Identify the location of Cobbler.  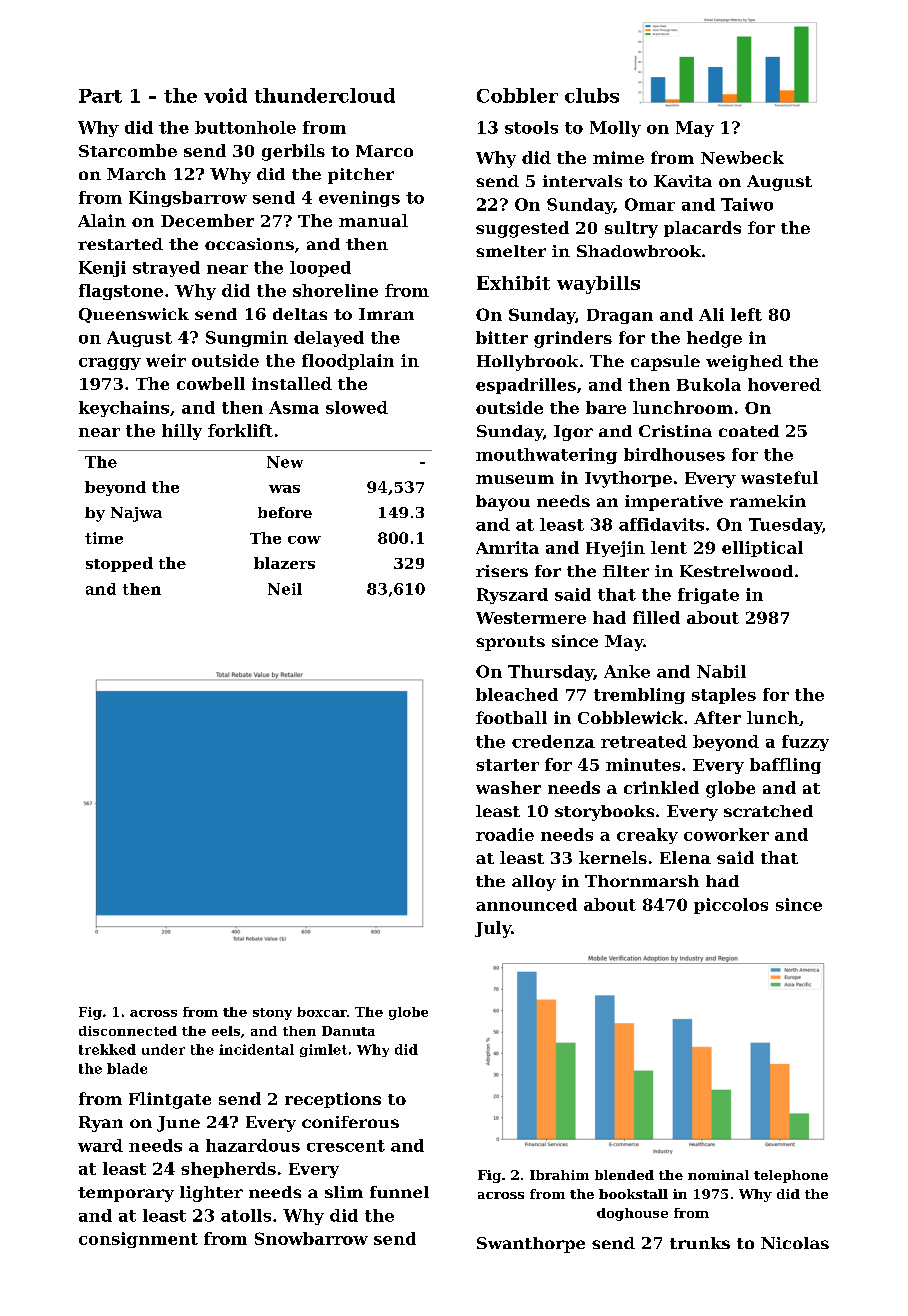
(517, 95).
